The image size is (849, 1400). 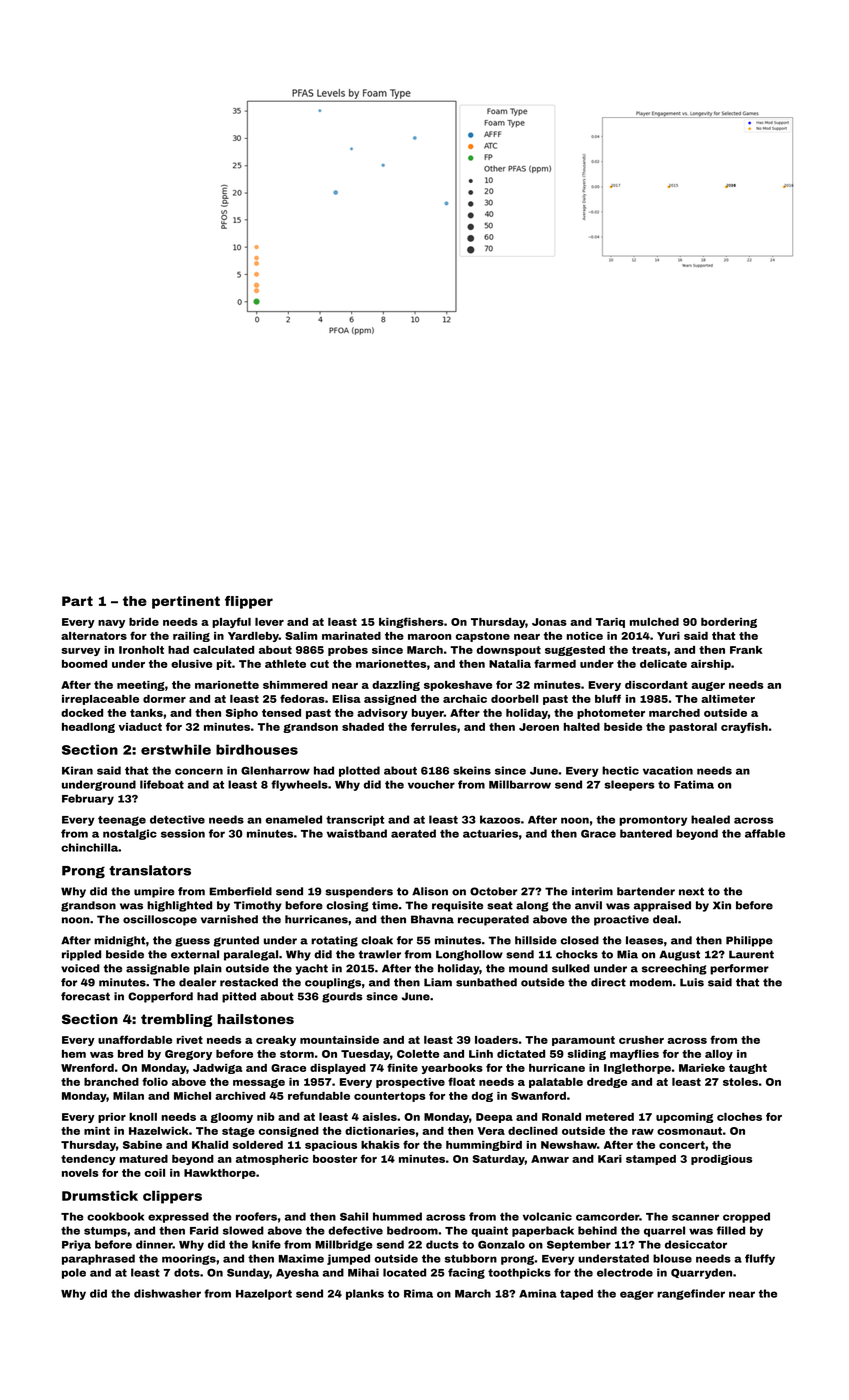 What do you see at coordinates (646, 833) in the page?
I see `bantered` at bounding box center [646, 833].
